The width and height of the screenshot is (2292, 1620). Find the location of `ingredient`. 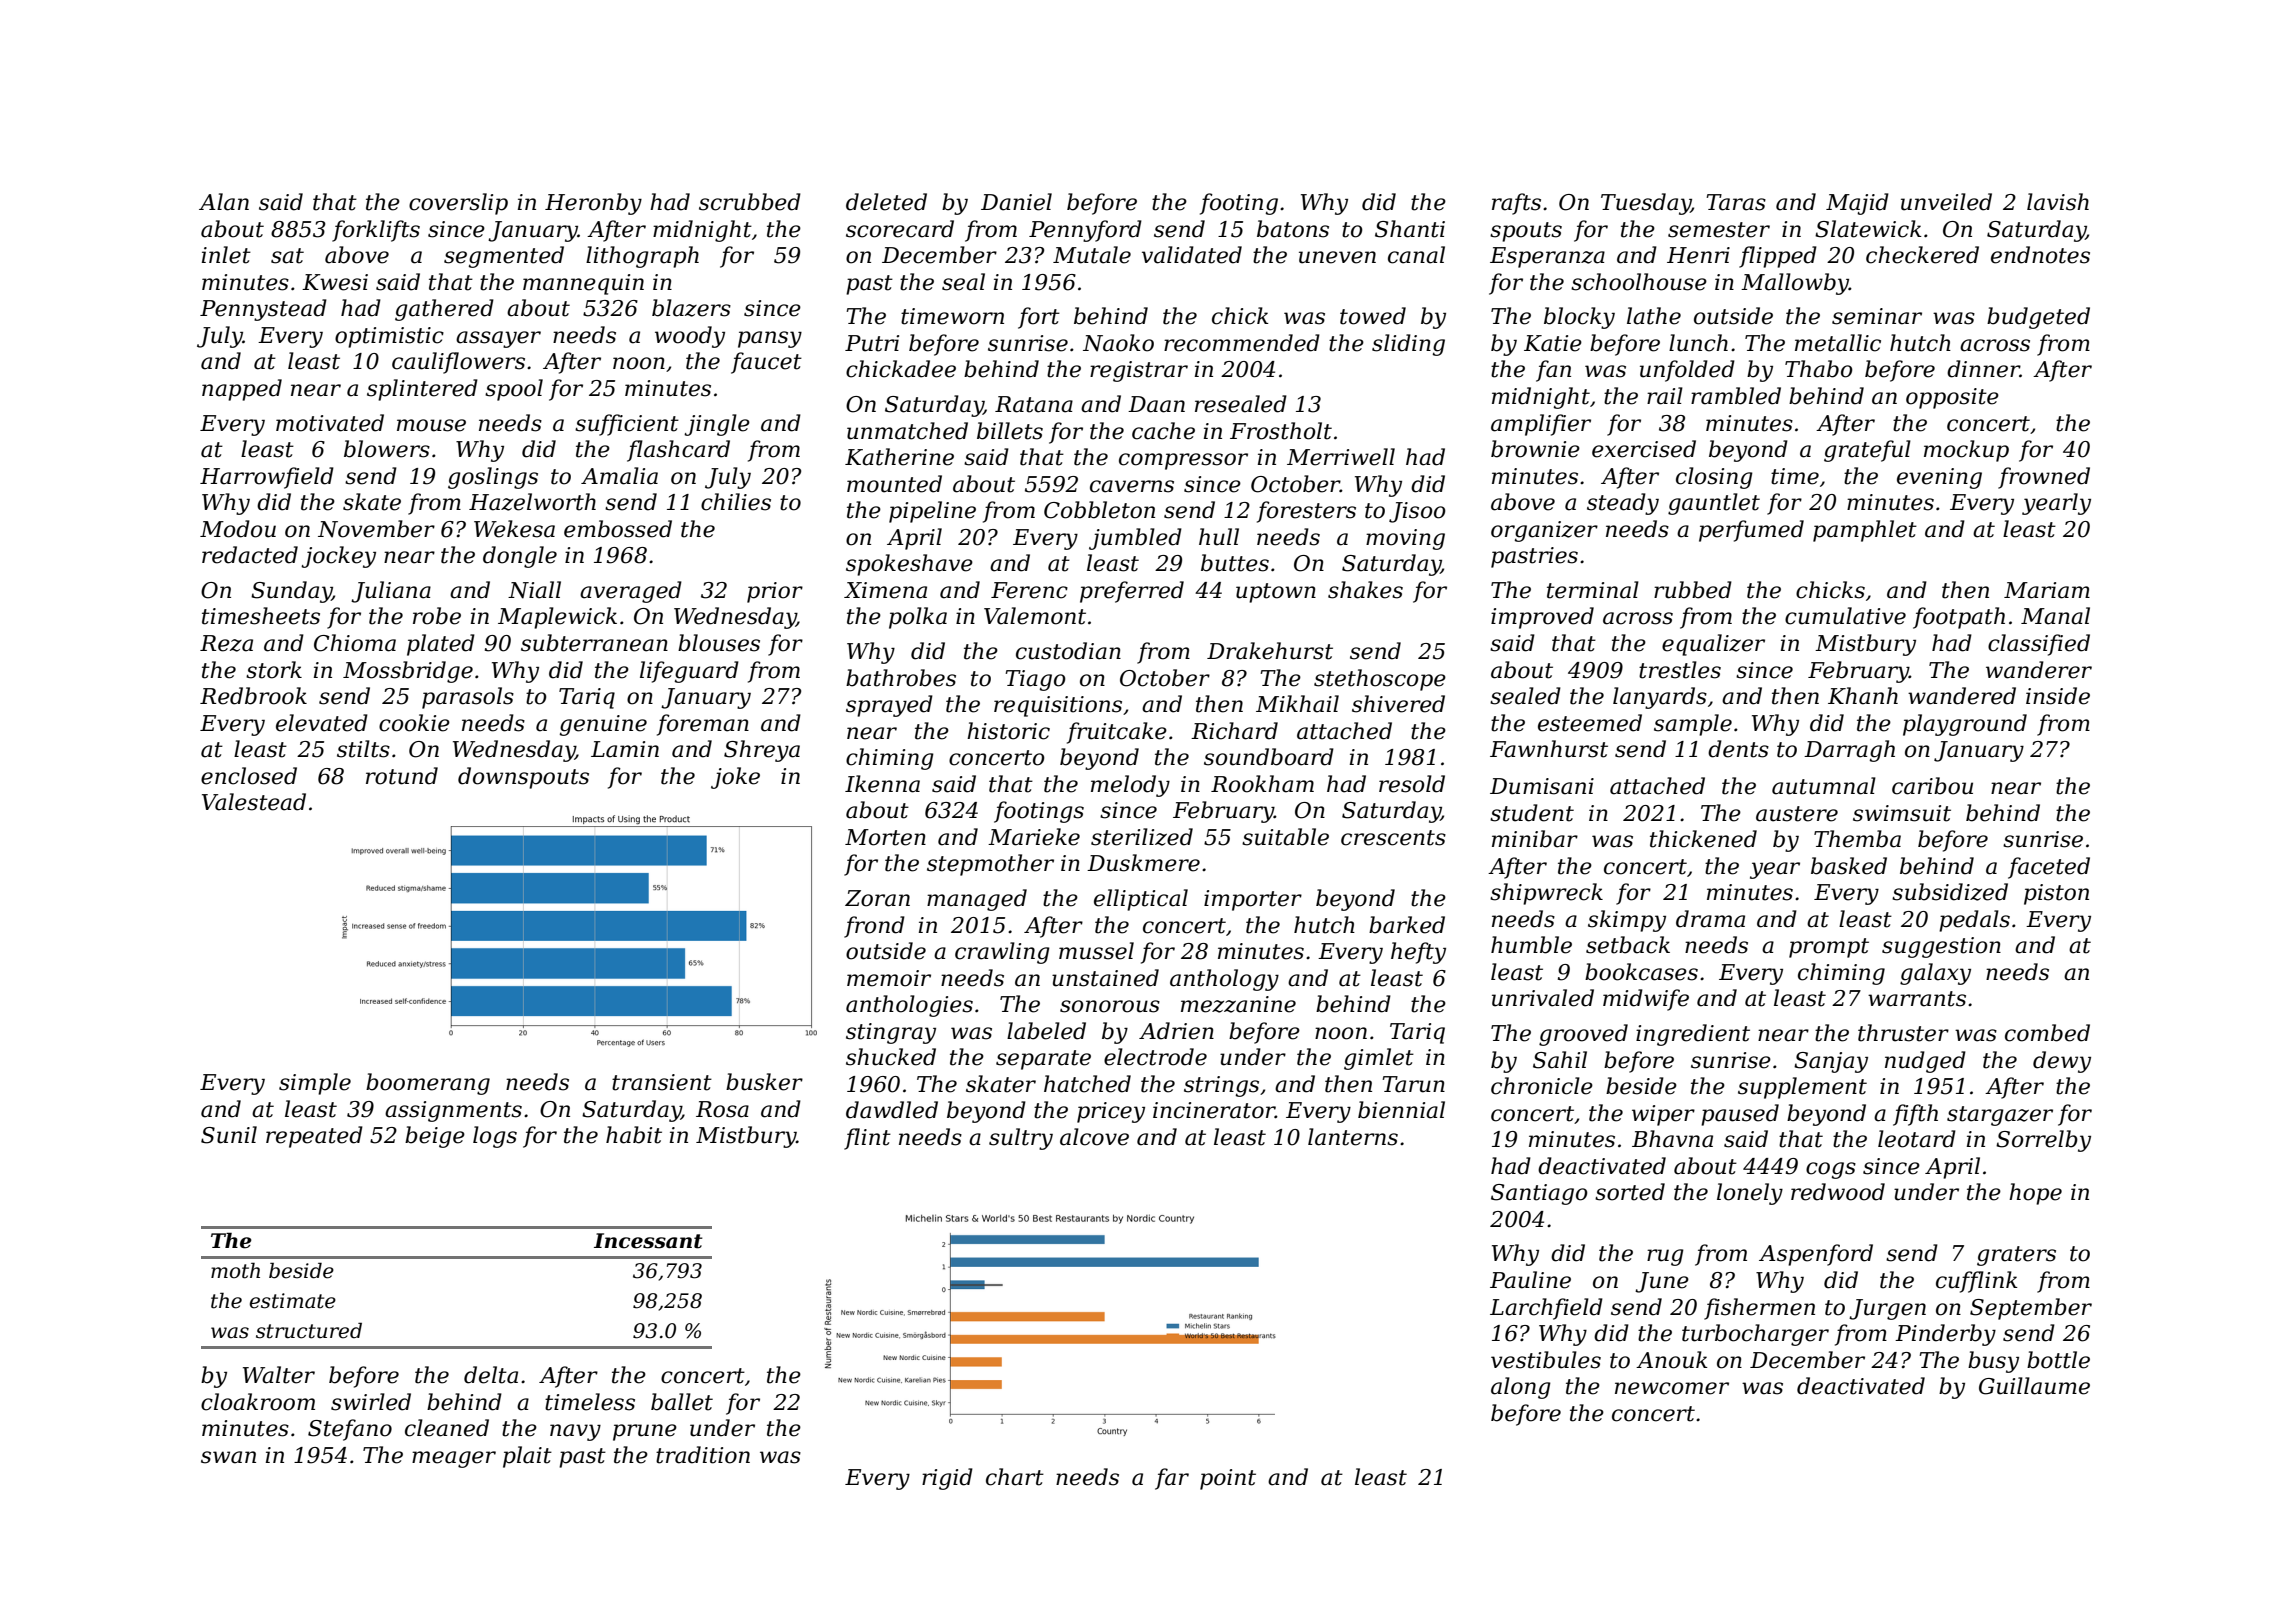

ingredient is located at coordinates (1693, 1035).
